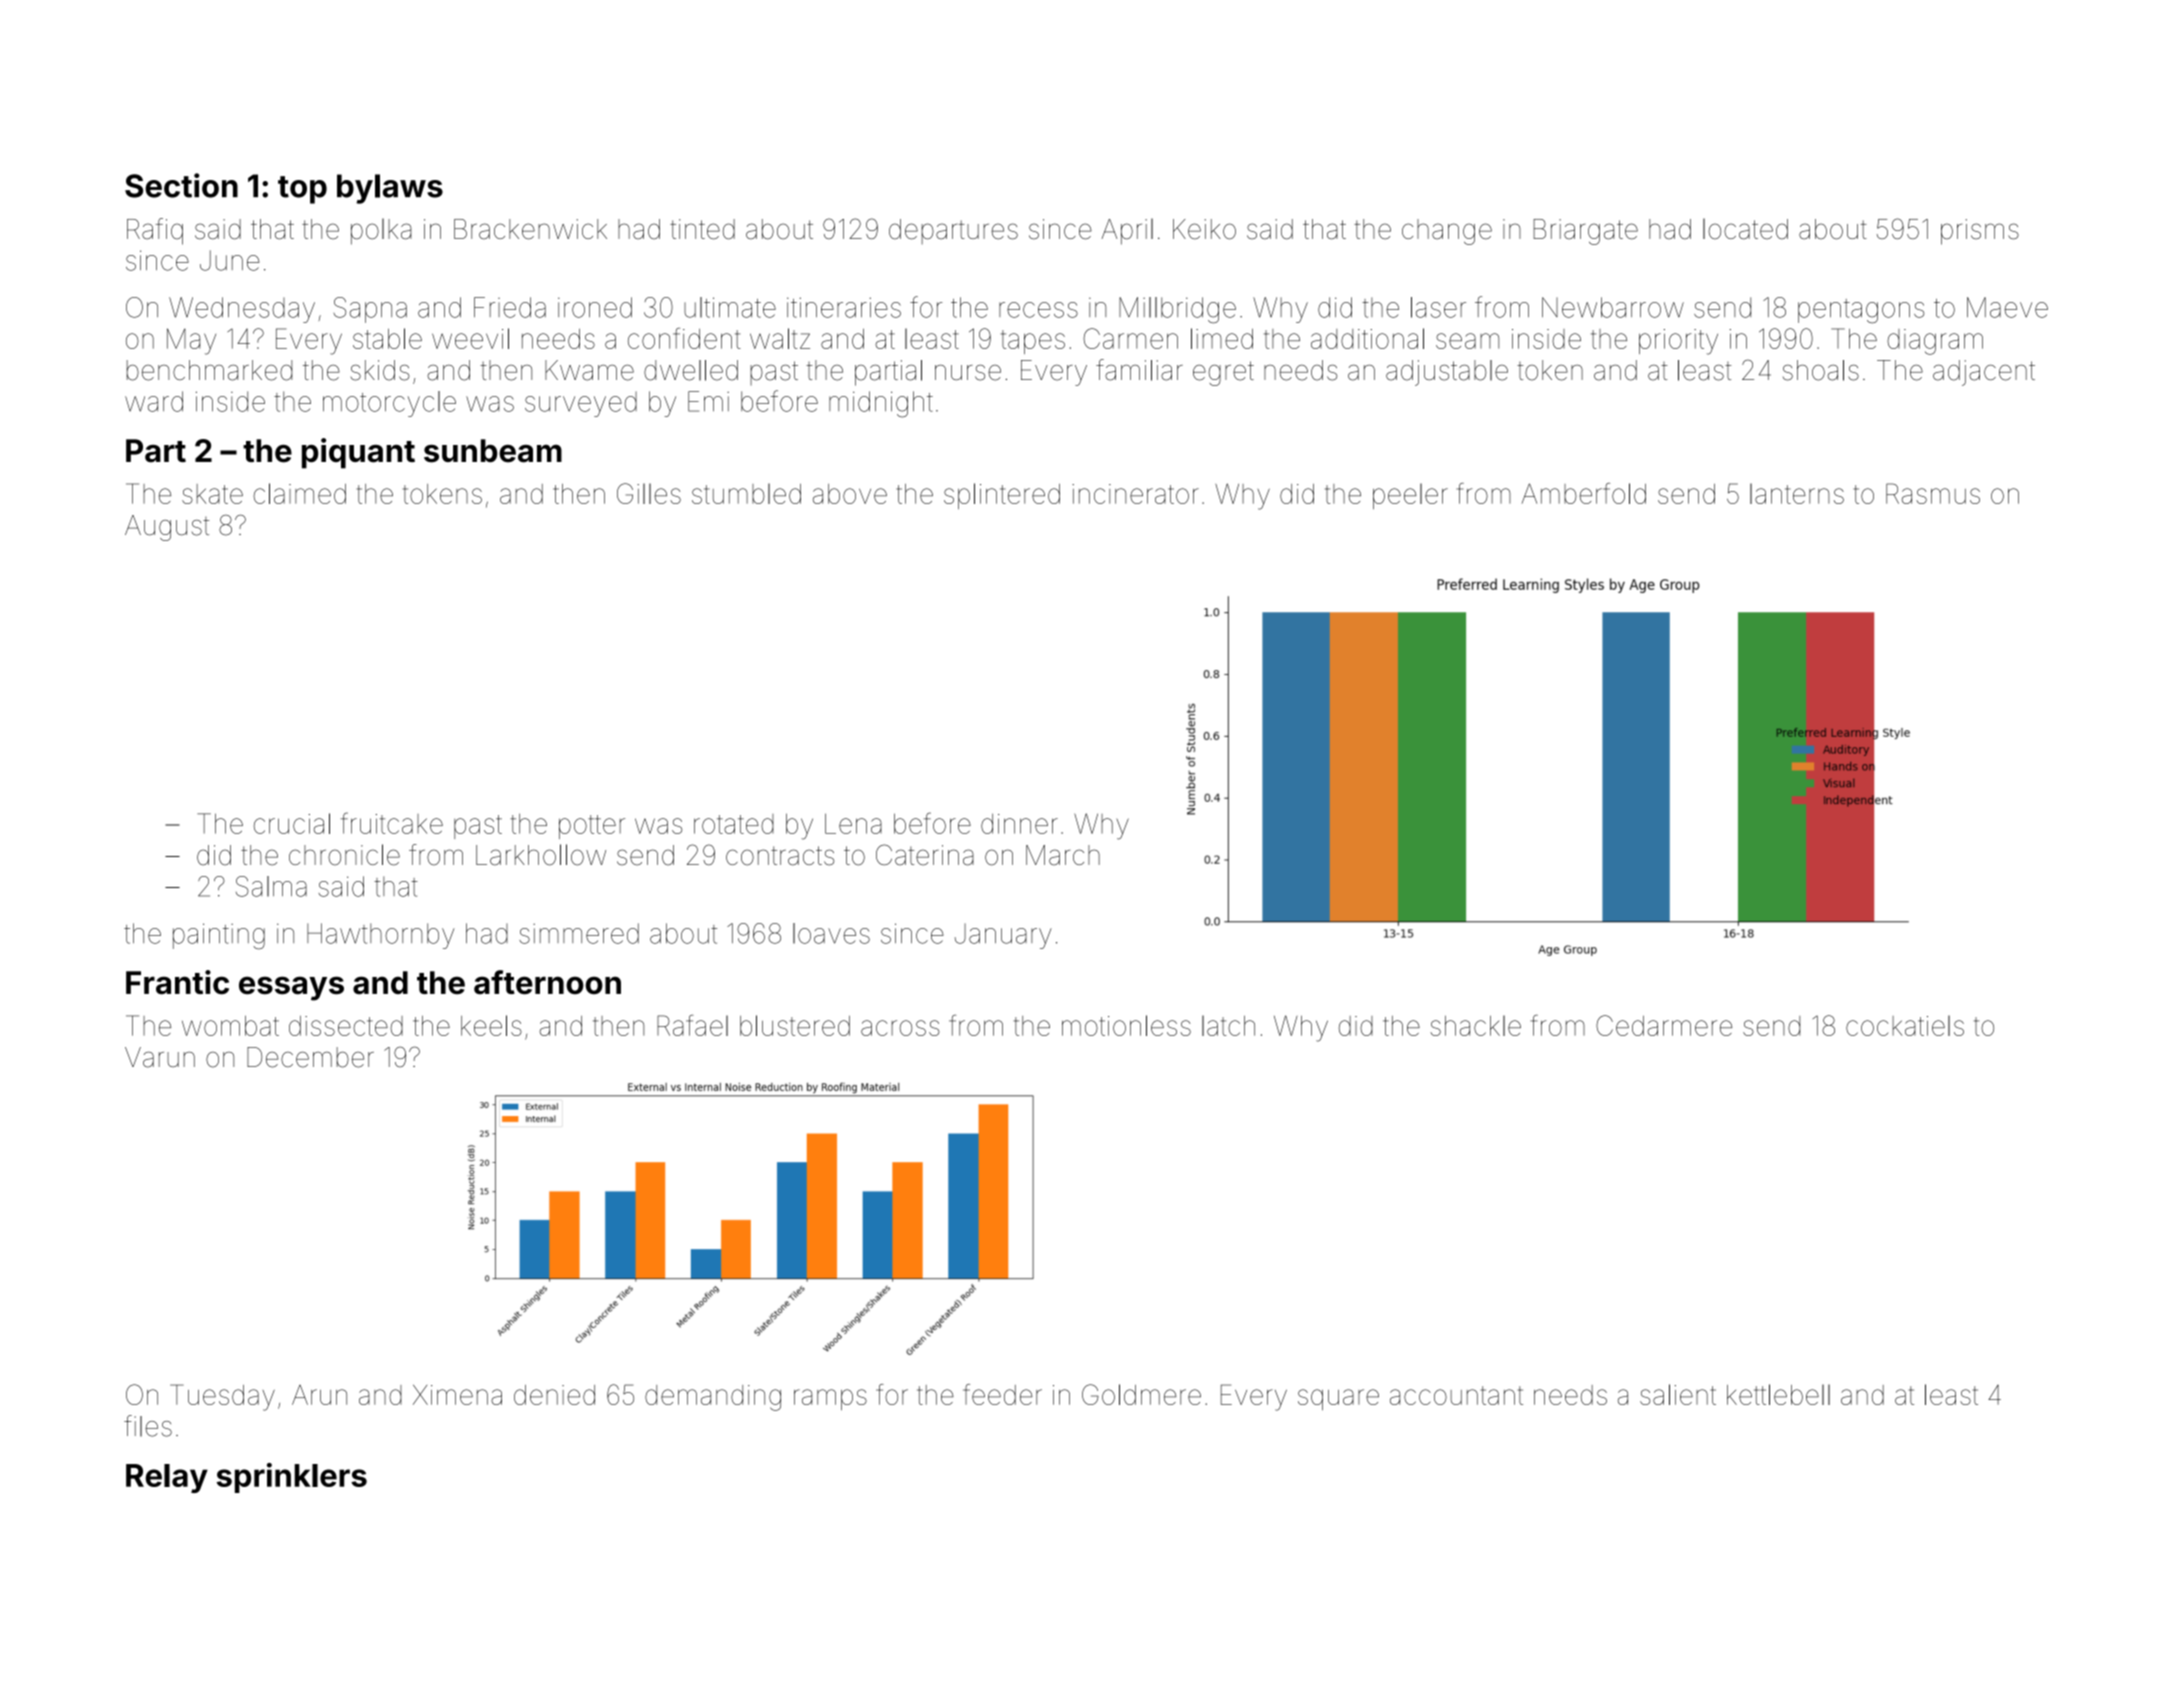  Describe the element at coordinates (1338, 1399) in the document. I see `square` at that location.
